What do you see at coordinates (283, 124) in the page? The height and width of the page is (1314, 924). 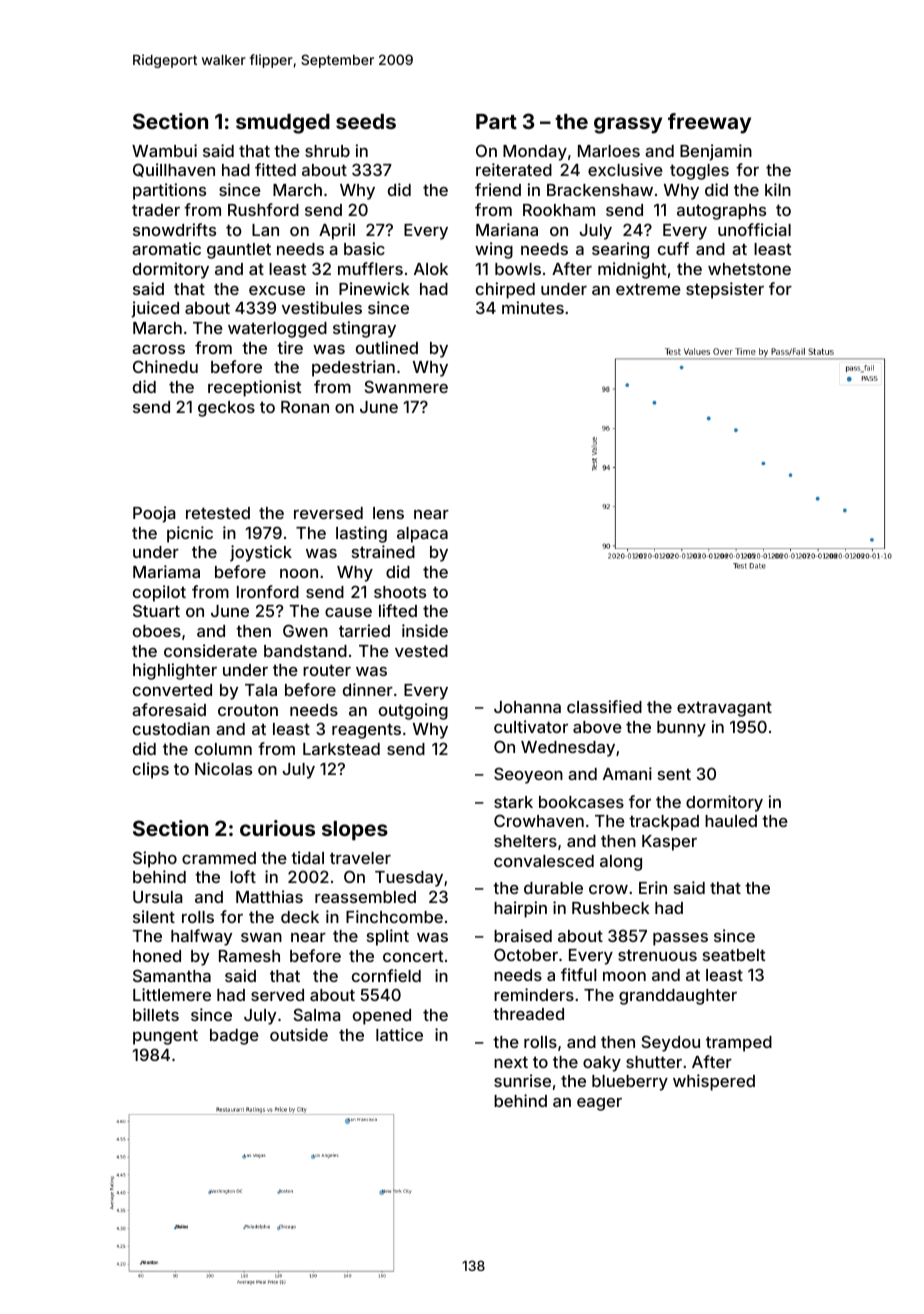 I see `smudged` at bounding box center [283, 124].
